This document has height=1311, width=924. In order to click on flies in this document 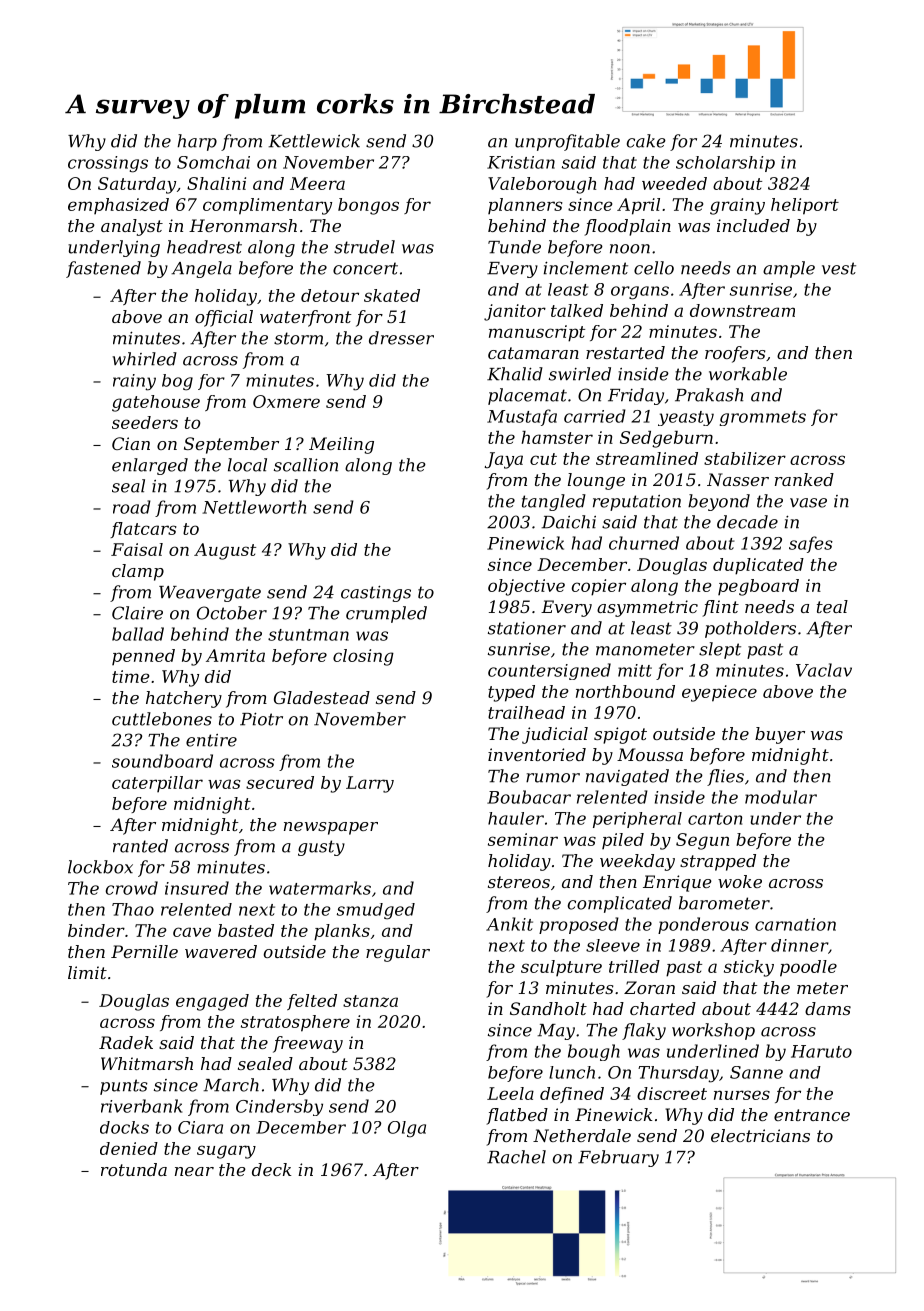, I will do `click(725, 777)`.
